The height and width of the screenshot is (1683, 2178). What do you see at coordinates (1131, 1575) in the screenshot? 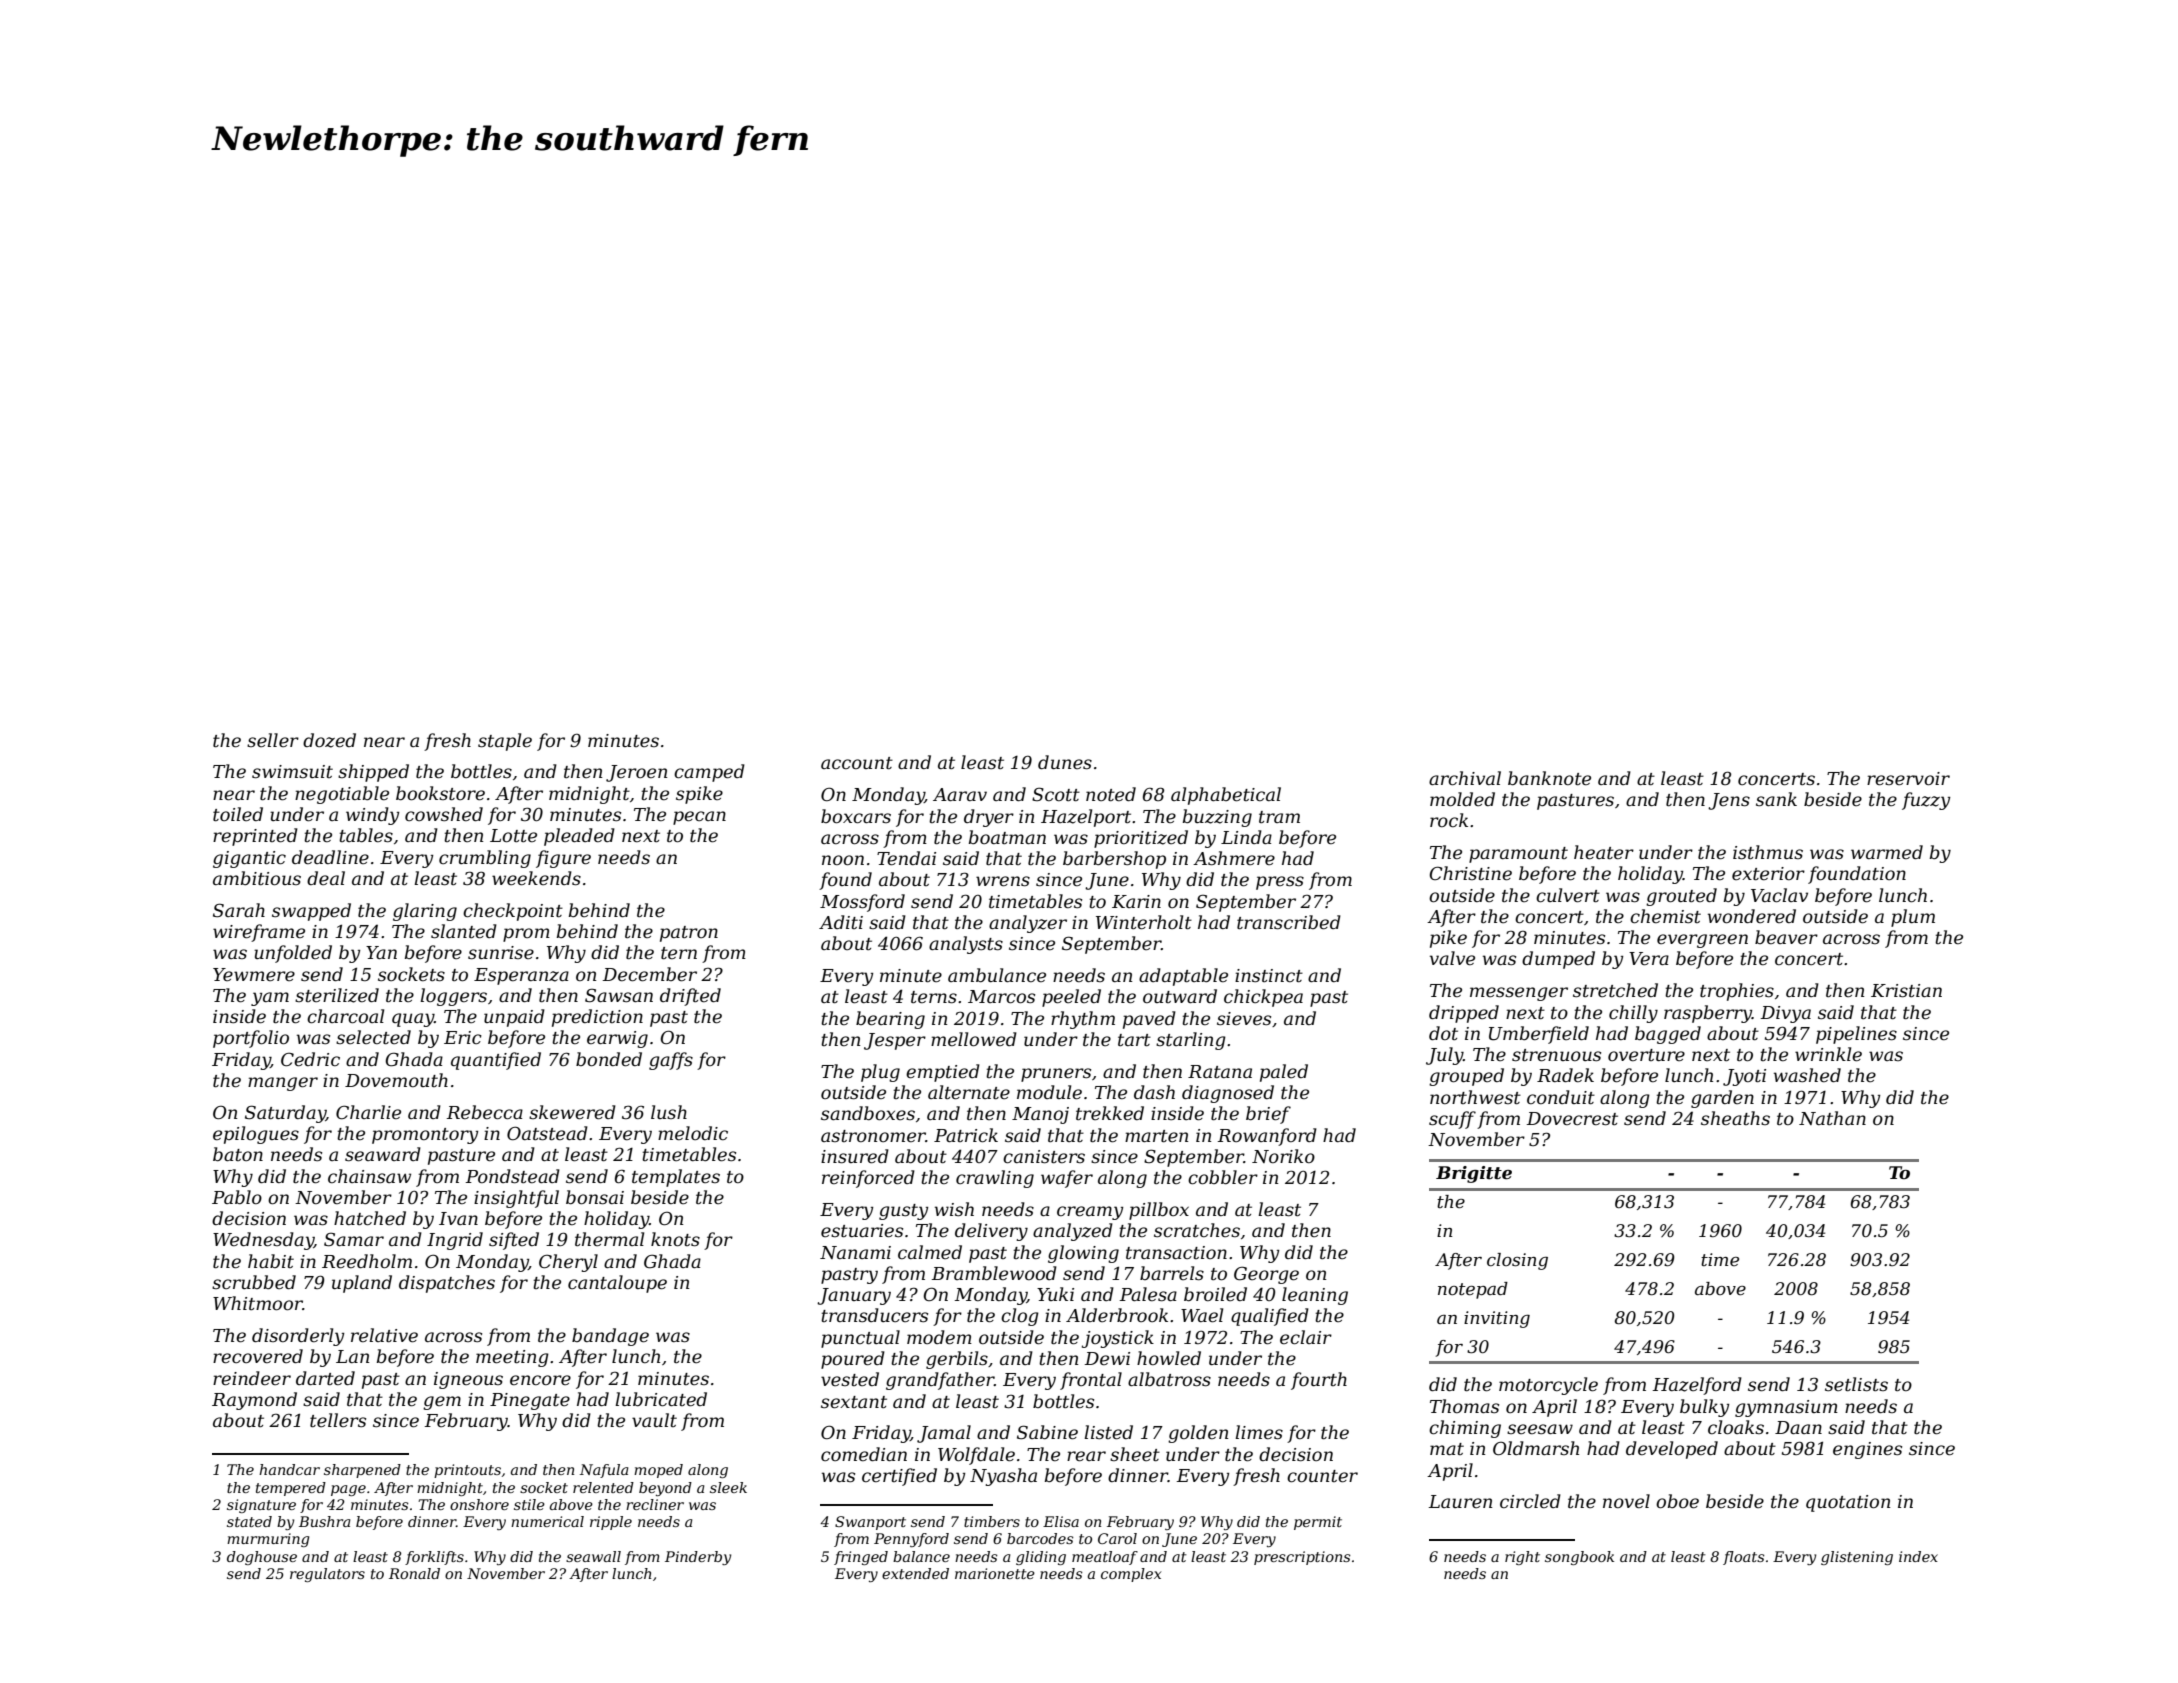
I see `complex` at bounding box center [1131, 1575].
